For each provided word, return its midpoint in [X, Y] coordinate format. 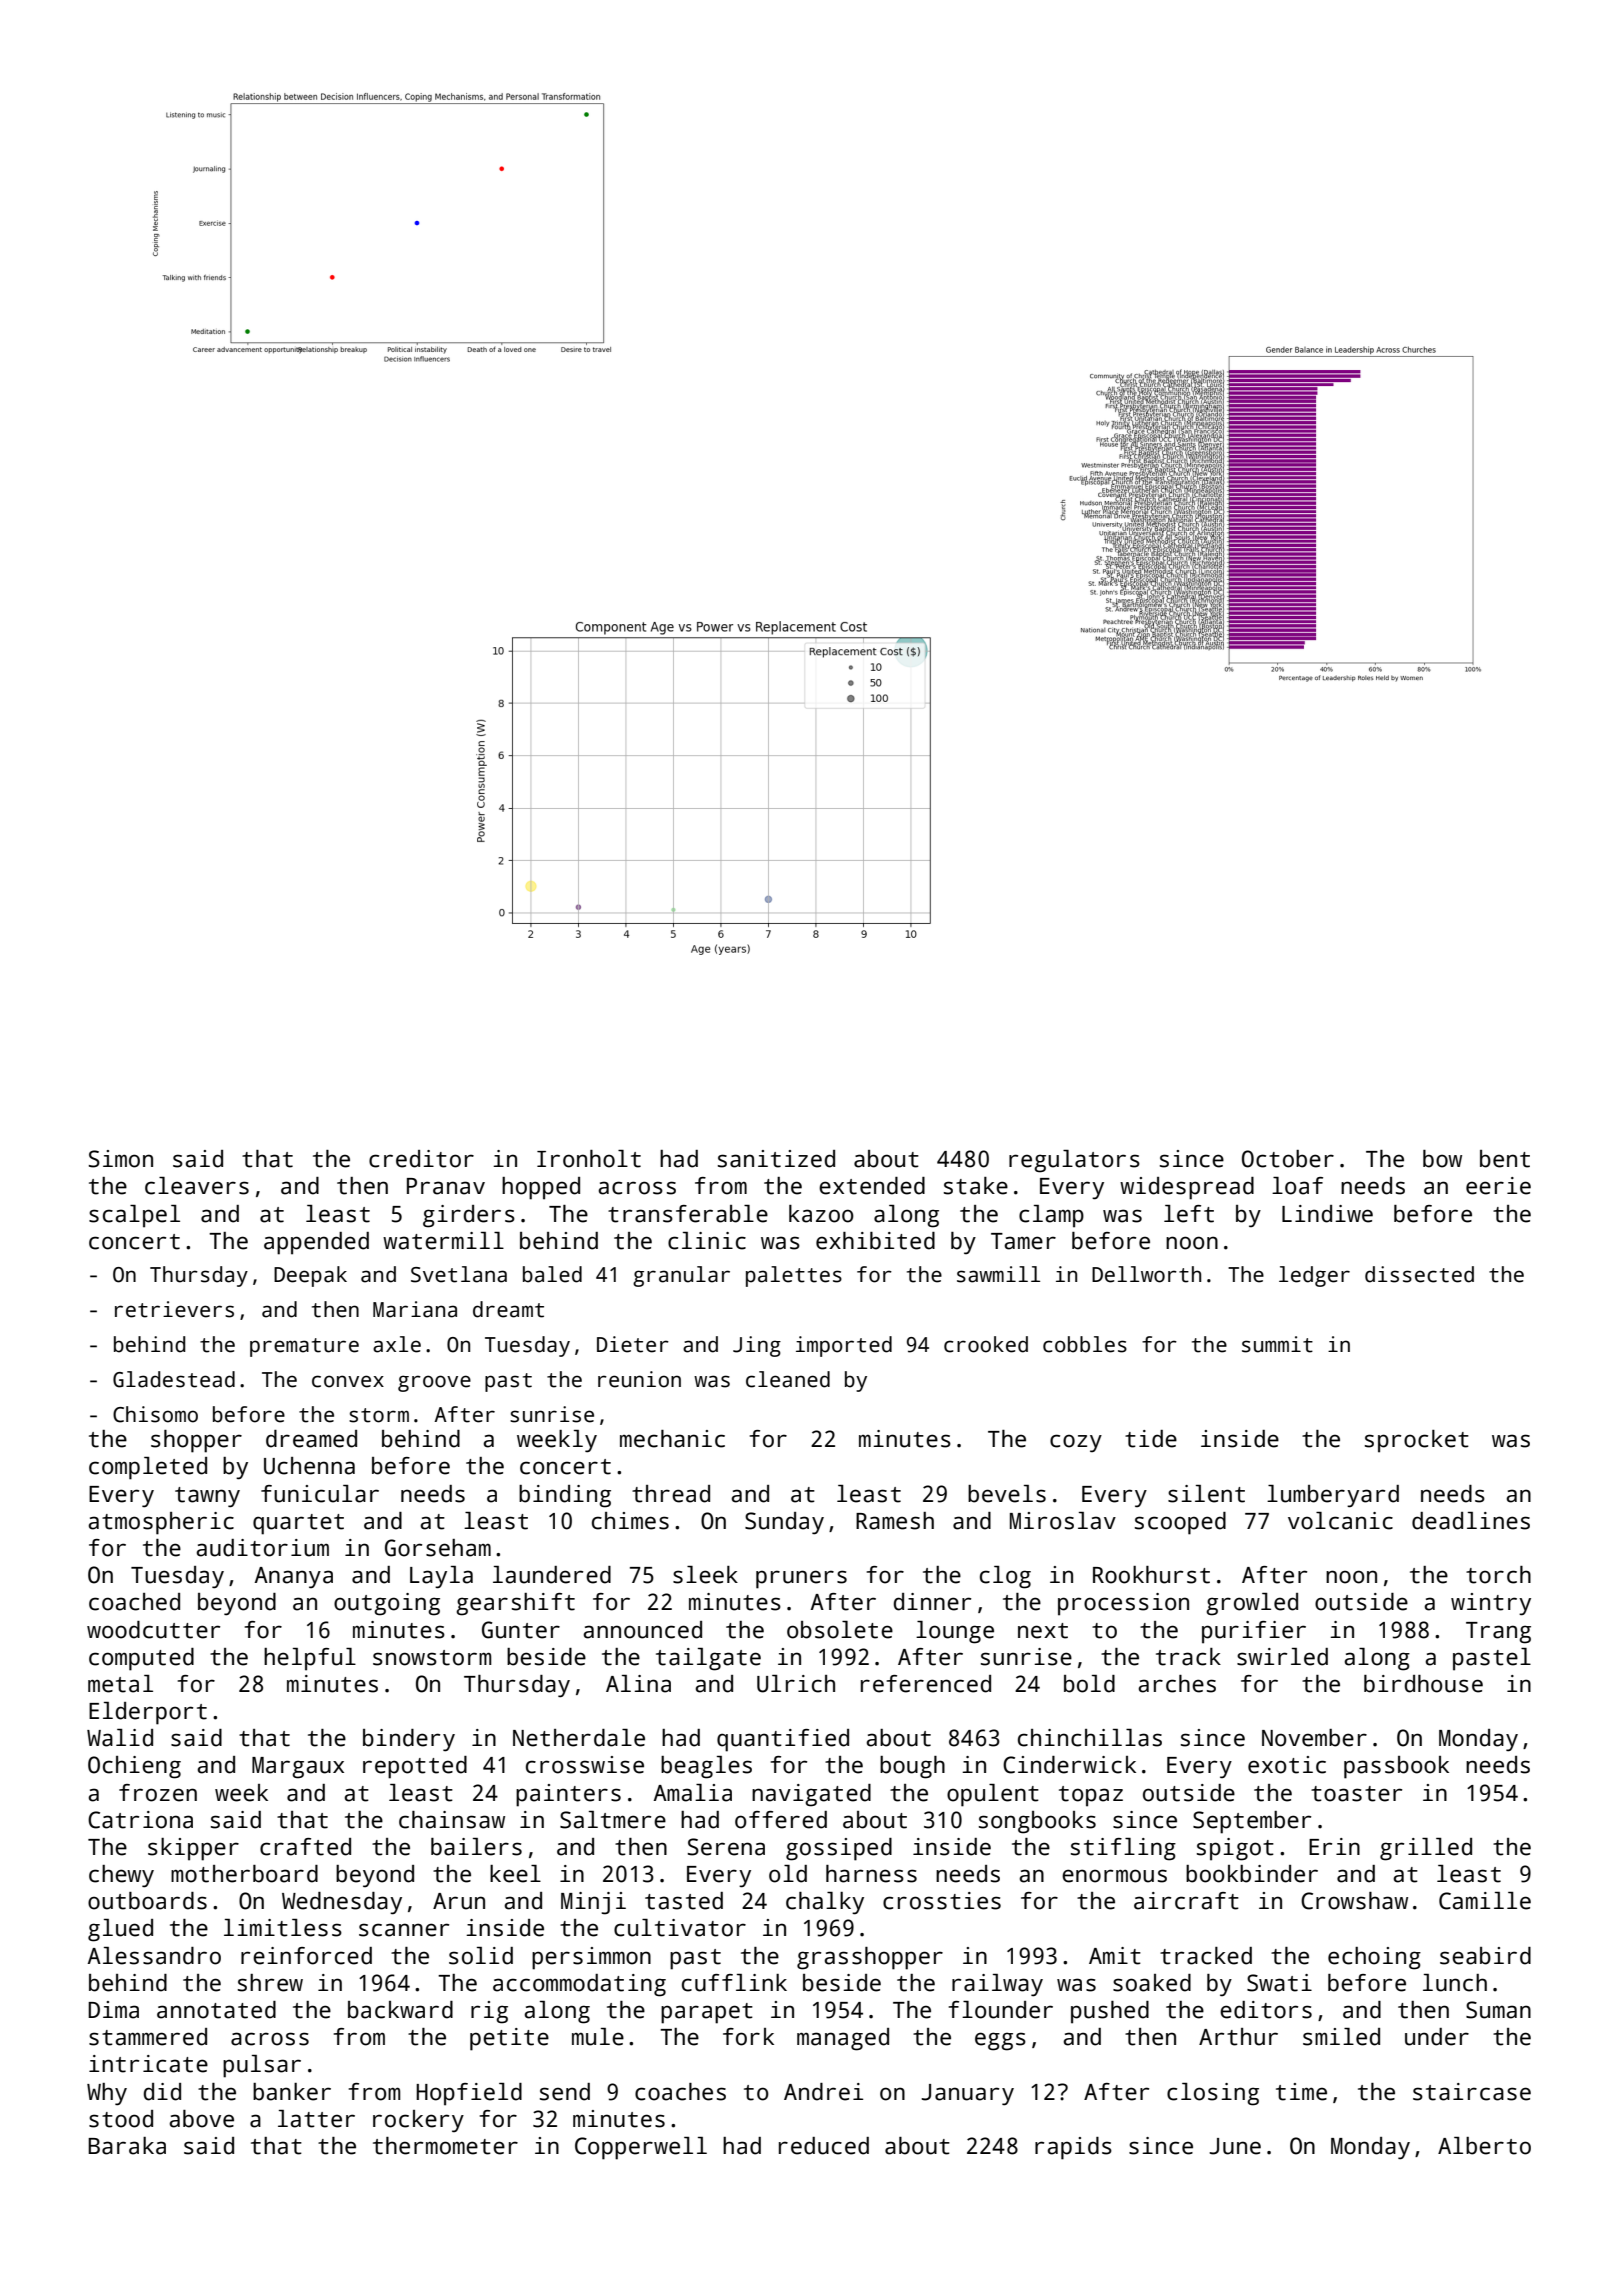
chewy [121, 1876]
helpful [310, 1659]
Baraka [127, 2146]
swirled [1282, 1657]
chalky [825, 1903]
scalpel [134, 1216]
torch [1498, 1575]
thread [671, 1494]
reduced [824, 2146]
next [1043, 1631]
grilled [1426, 1849]
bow [1442, 1159]
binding [565, 1496]
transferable [688, 1214]
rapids [1073, 2148]
